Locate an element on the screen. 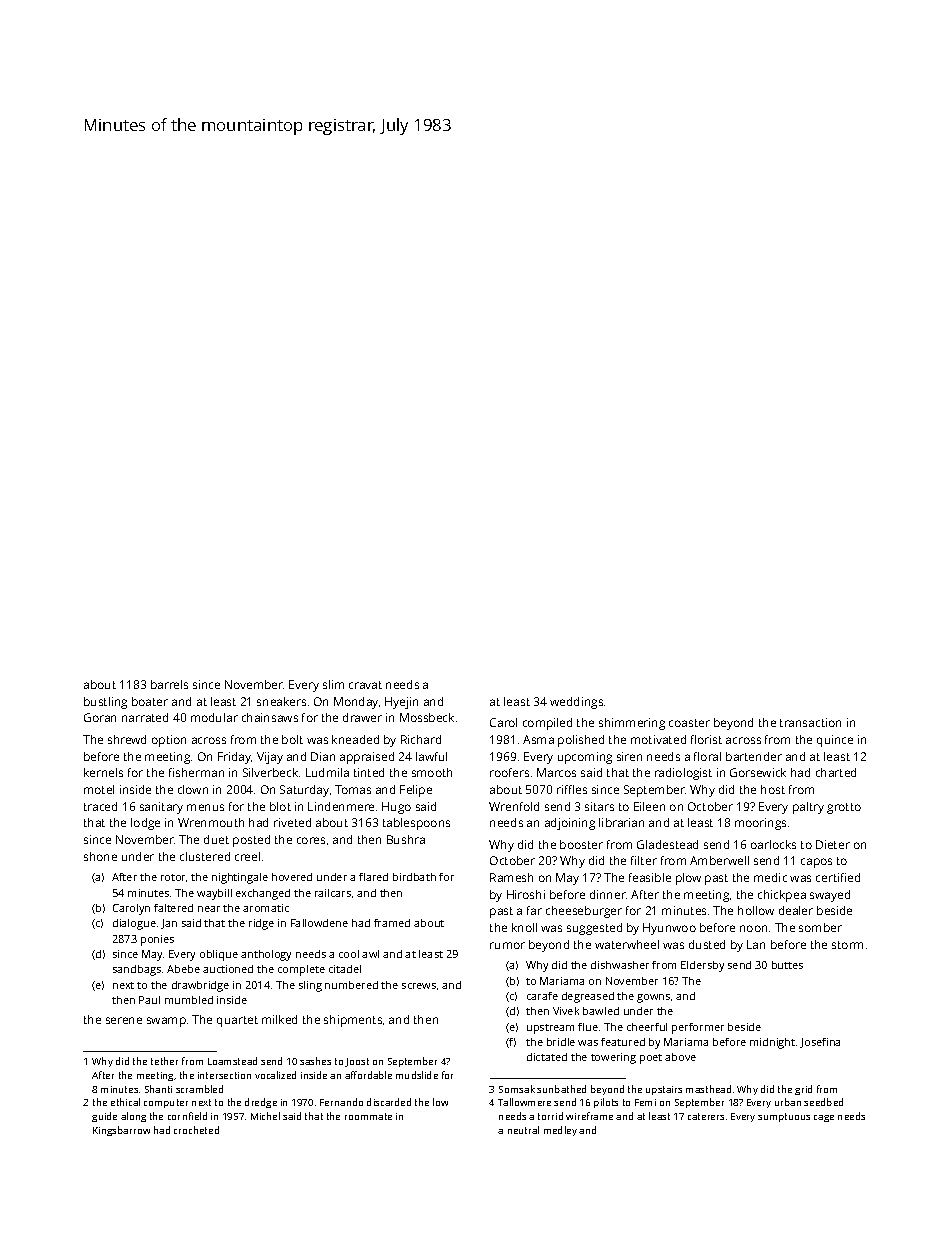 The width and height of the screenshot is (952, 1233). riveted is located at coordinates (292, 822).
